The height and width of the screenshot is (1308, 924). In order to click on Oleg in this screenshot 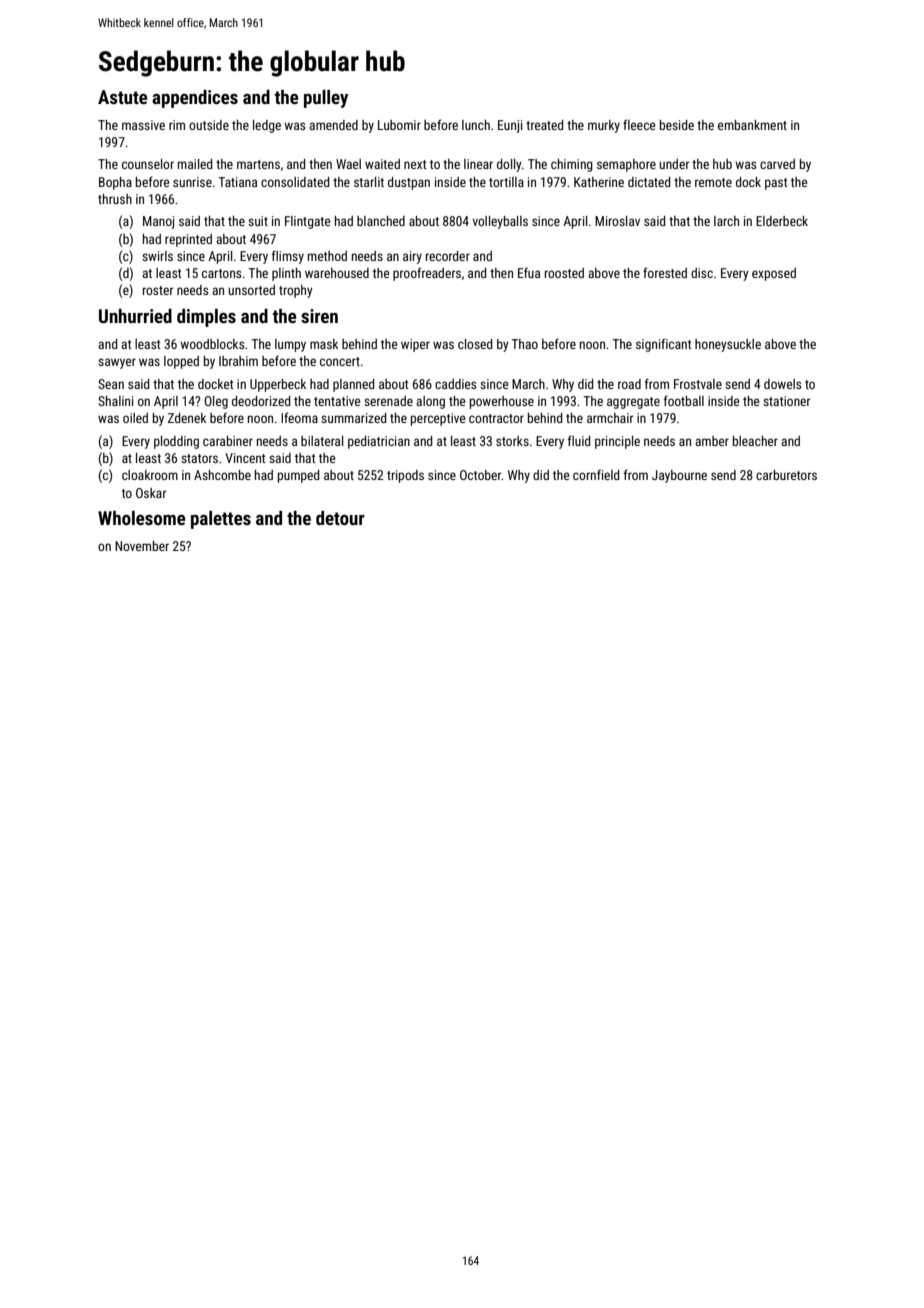, I will do `click(216, 402)`.
